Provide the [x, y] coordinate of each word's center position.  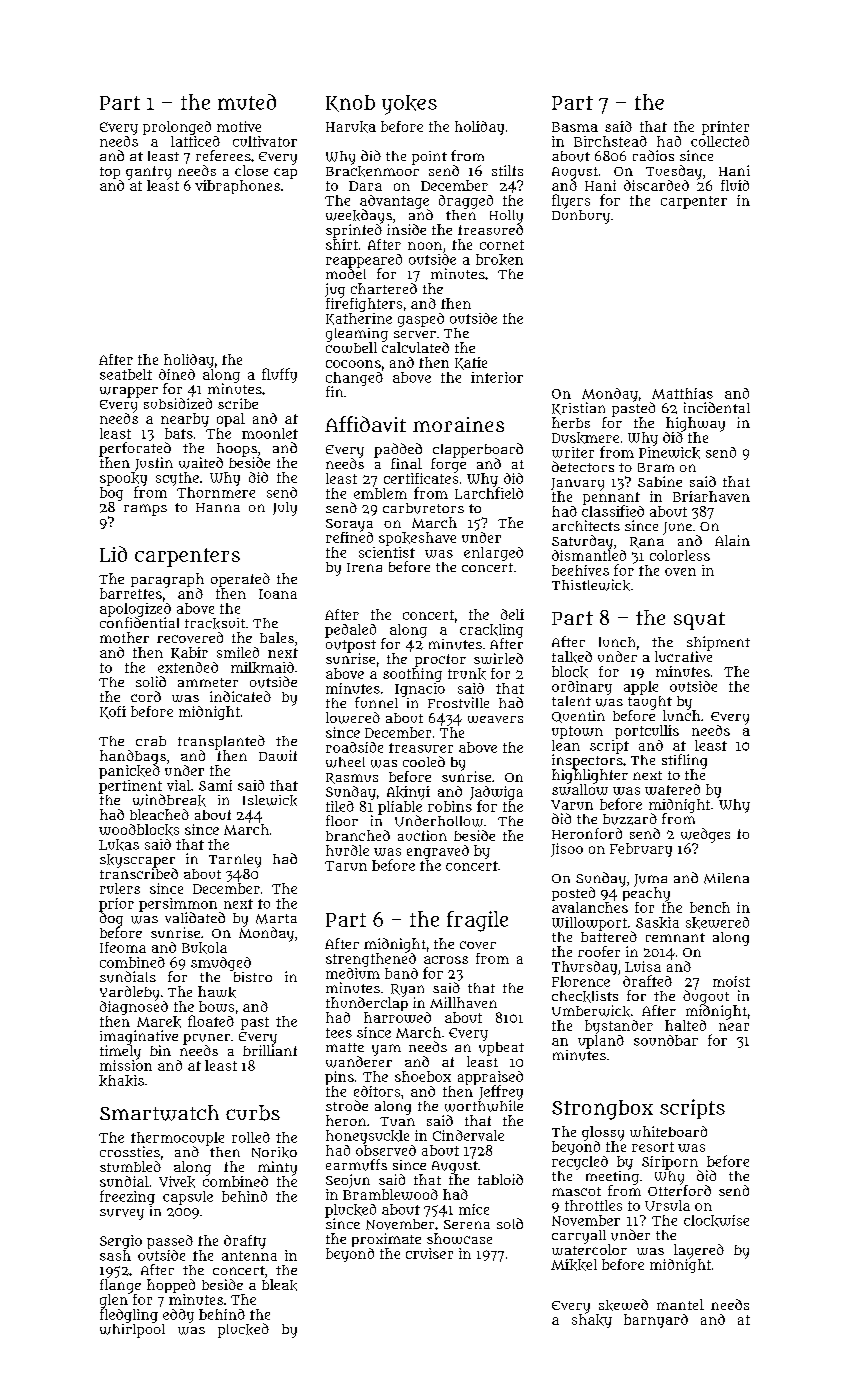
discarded [656, 185]
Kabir [189, 653]
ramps [145, 510]
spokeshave [417, 539]
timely [120, 1052]
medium [353, 973]
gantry [148, 173]
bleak [279, 1285]
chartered [384, 288]
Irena [364, 567]
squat [699, 621]
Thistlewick [591, 585]
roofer [599, 951]
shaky [592, 1321]
